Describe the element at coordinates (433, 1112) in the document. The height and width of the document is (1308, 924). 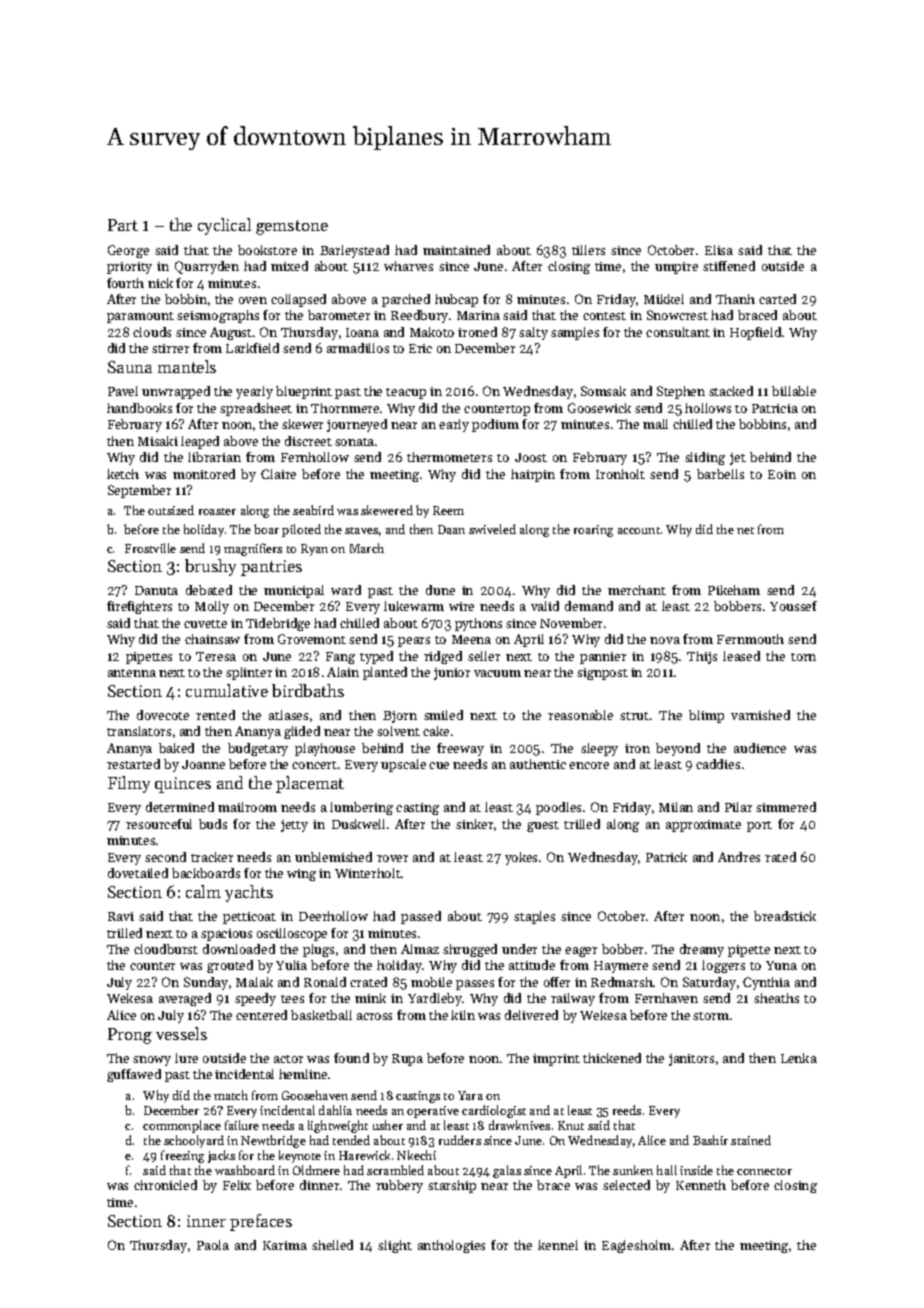
I see `operative` at that location.
